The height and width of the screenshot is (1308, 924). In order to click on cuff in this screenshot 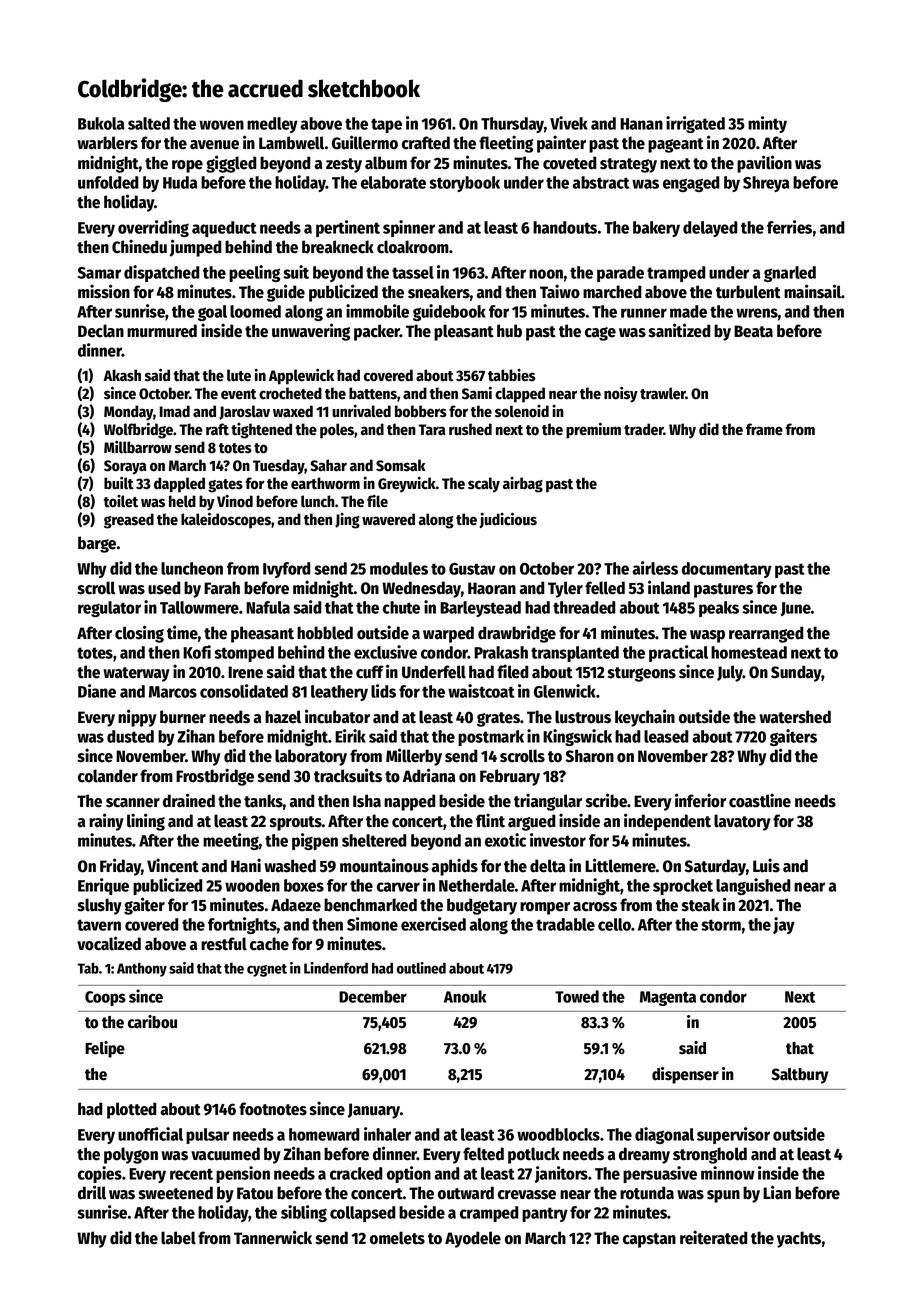, I will do `click(370, 672)`.
